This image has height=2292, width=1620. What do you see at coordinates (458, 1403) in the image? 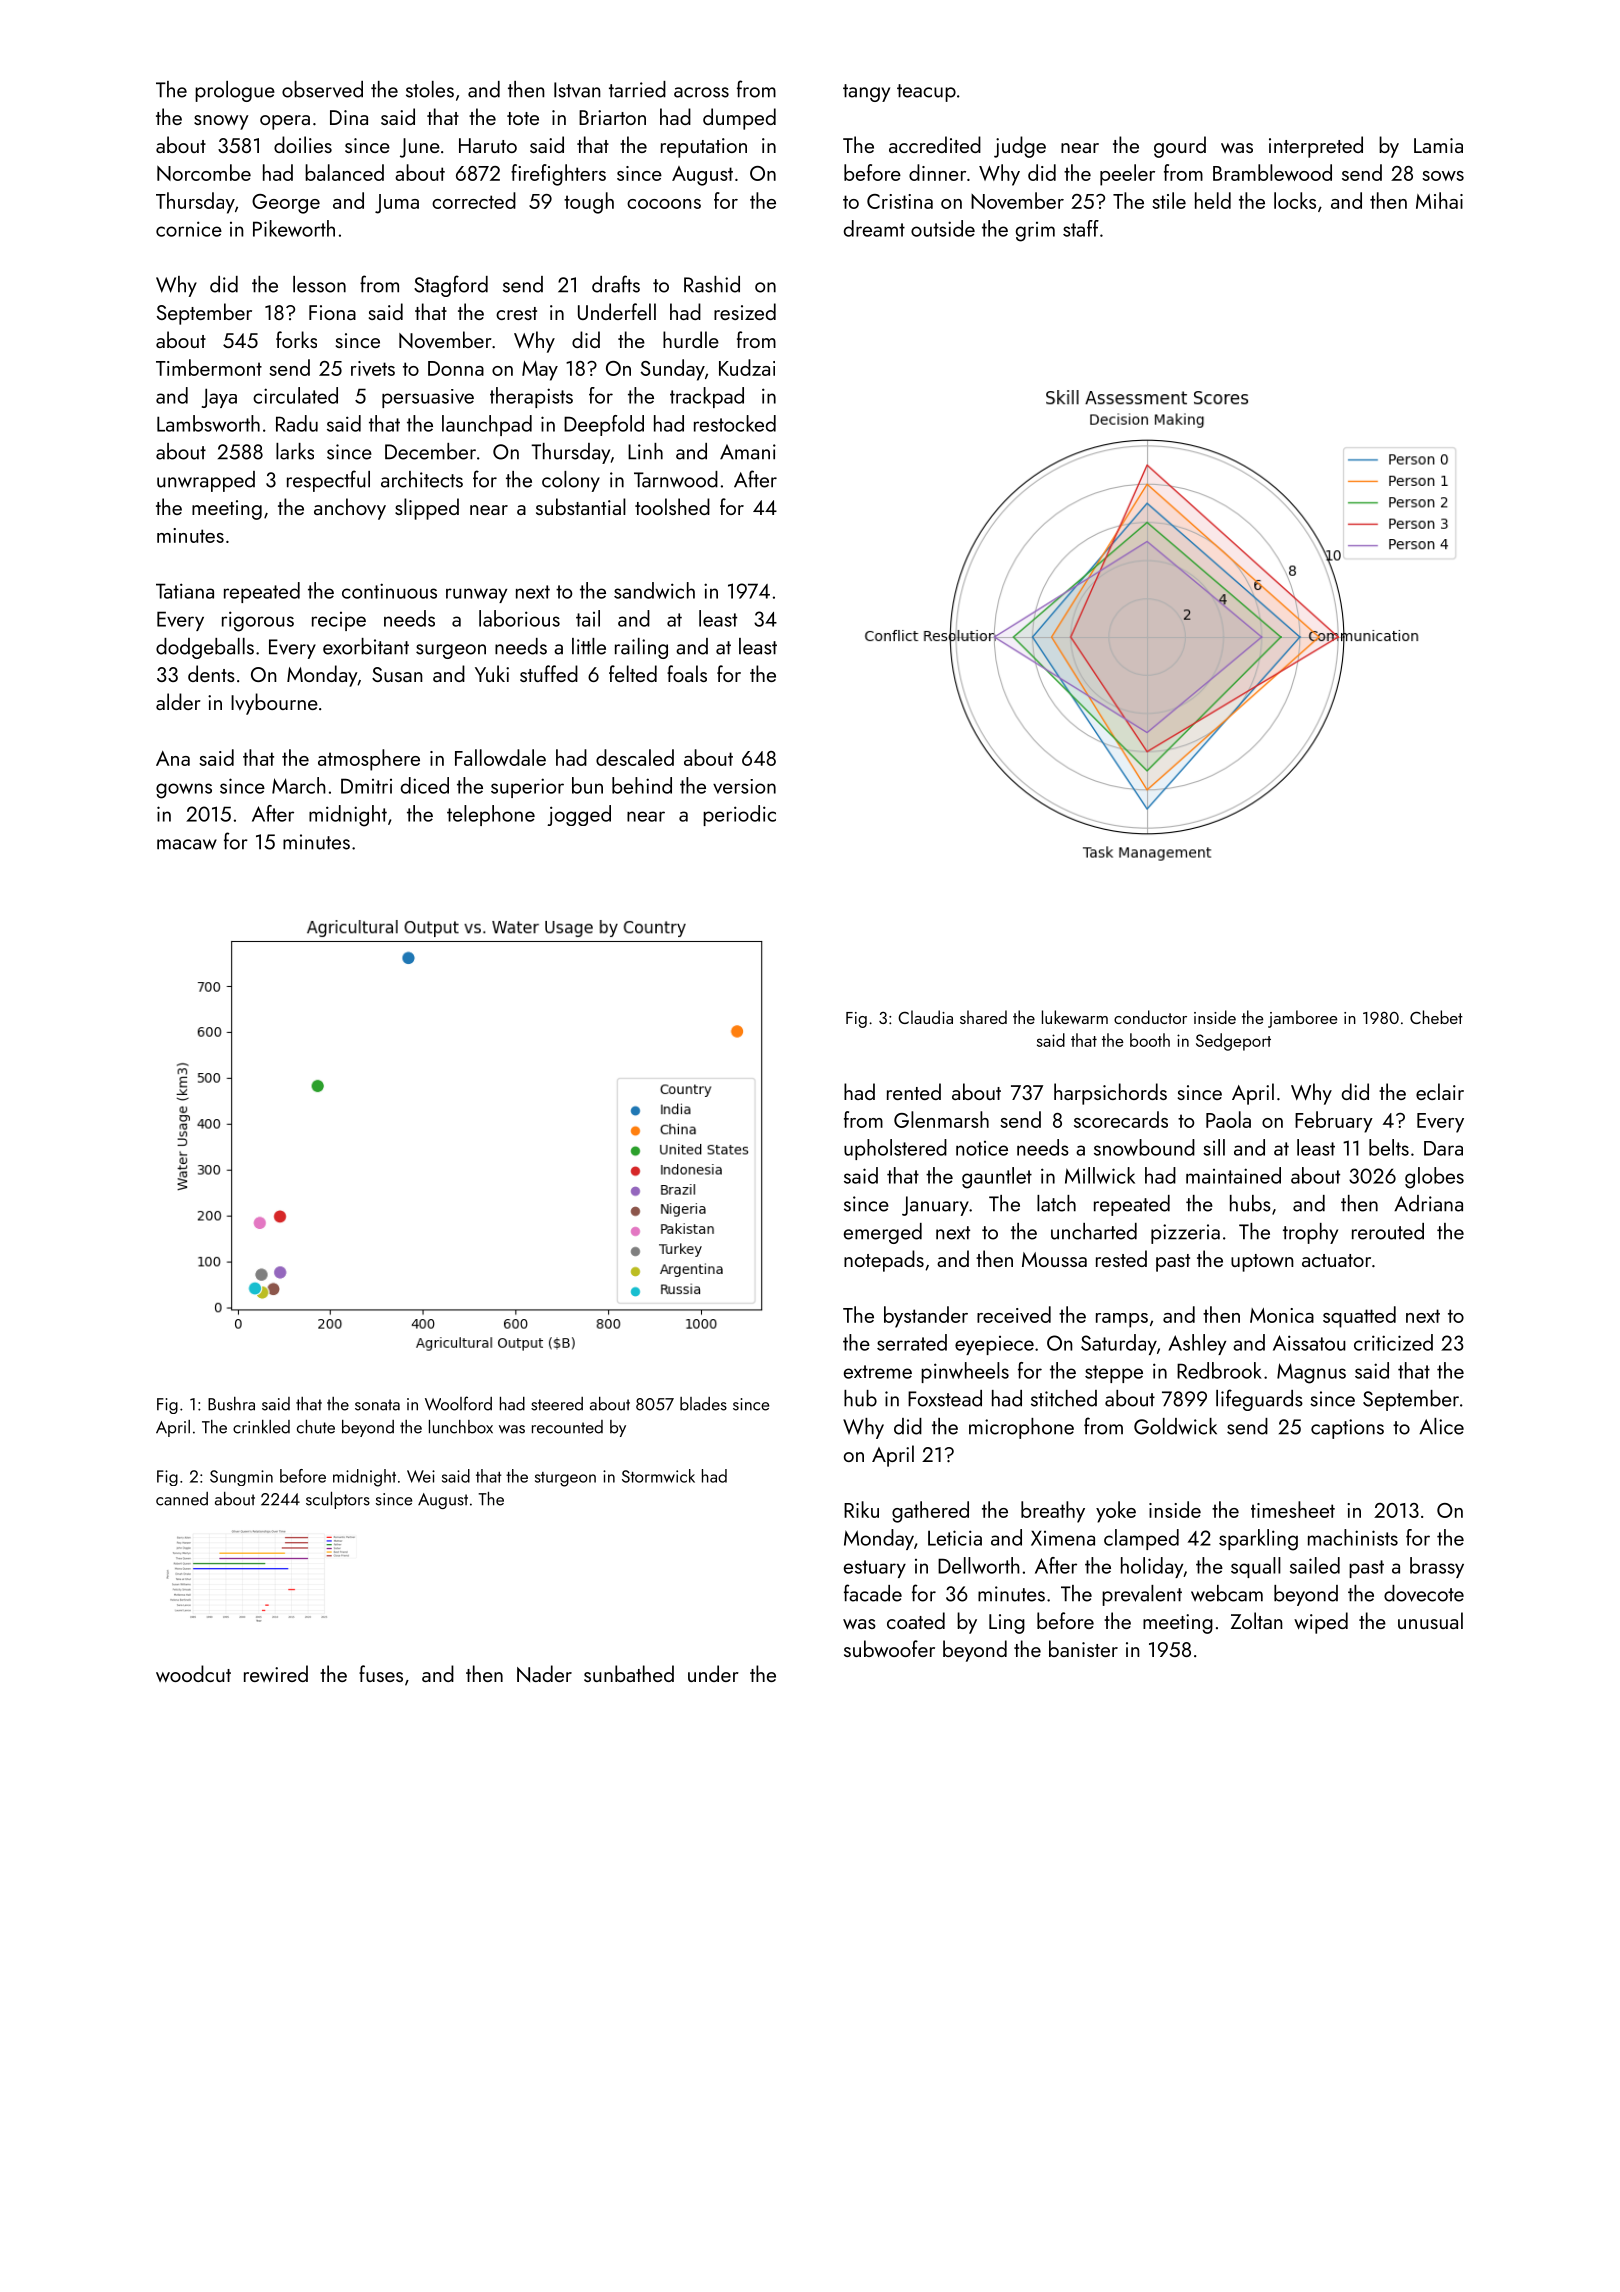
I see `Woolford` at bounding box center [458, 1403].
